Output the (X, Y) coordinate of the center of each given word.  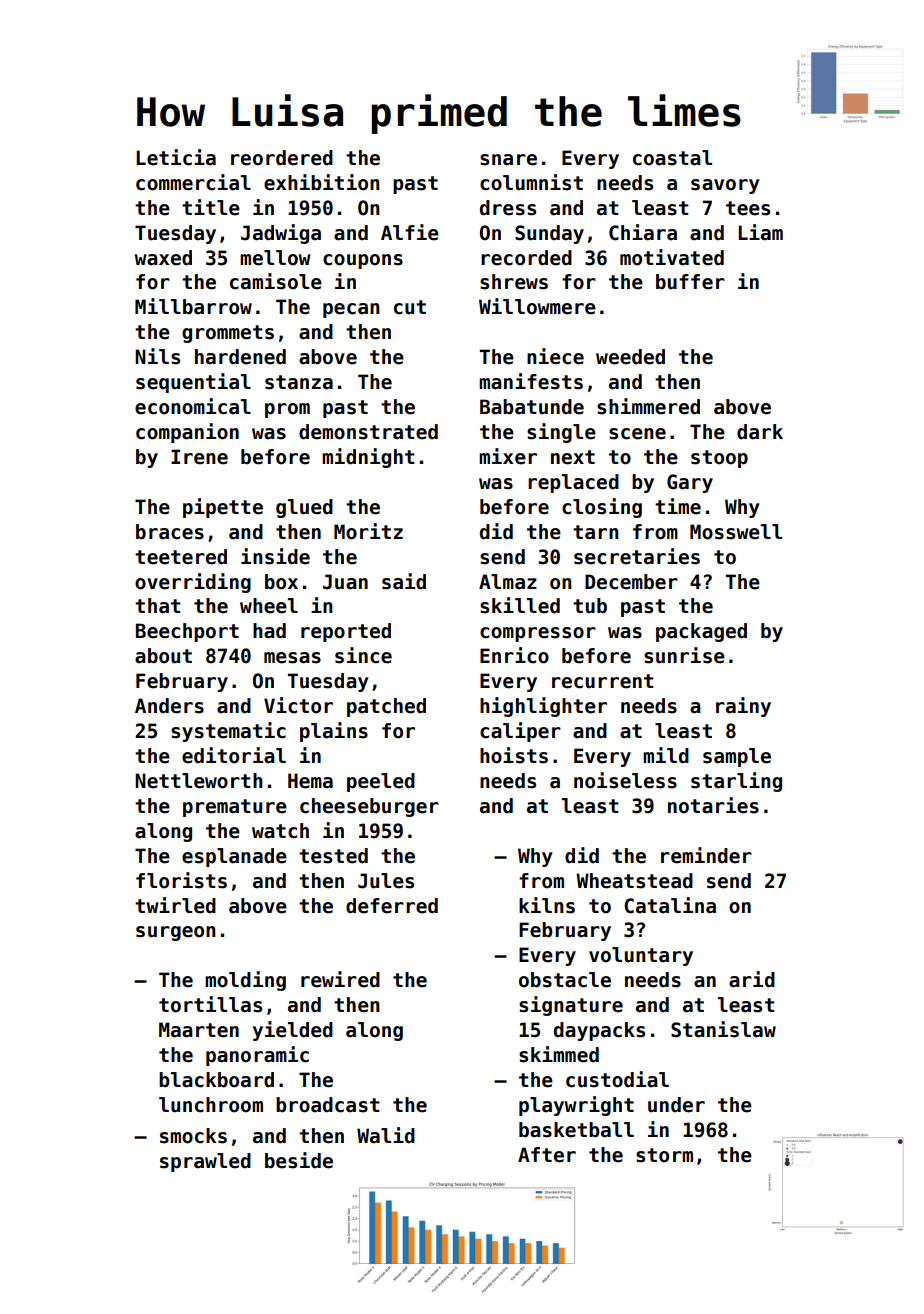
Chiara (643, 232)
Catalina (670, 905)
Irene (199, 457)
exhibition (322, 182)
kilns (547, 905)
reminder (706, 855)
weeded (630, 357)
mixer (508, 456)
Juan (345, 582)
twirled (175, 905)
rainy (743, 707)
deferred (392, 906)
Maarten (199, 1030)
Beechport (187, 632)
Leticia (176, 157)
